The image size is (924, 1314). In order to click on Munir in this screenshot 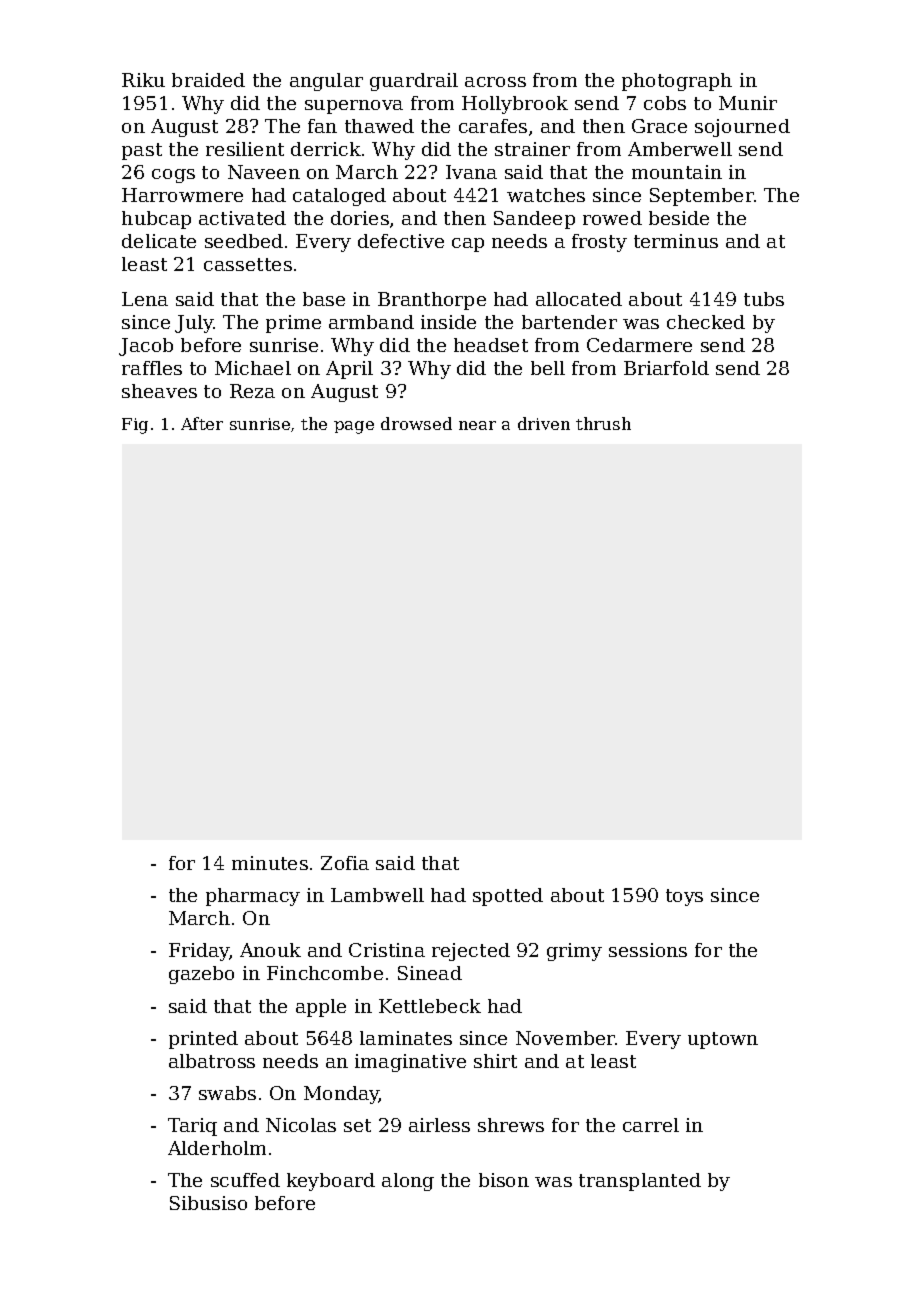, I will do `click(748, 103)`.
